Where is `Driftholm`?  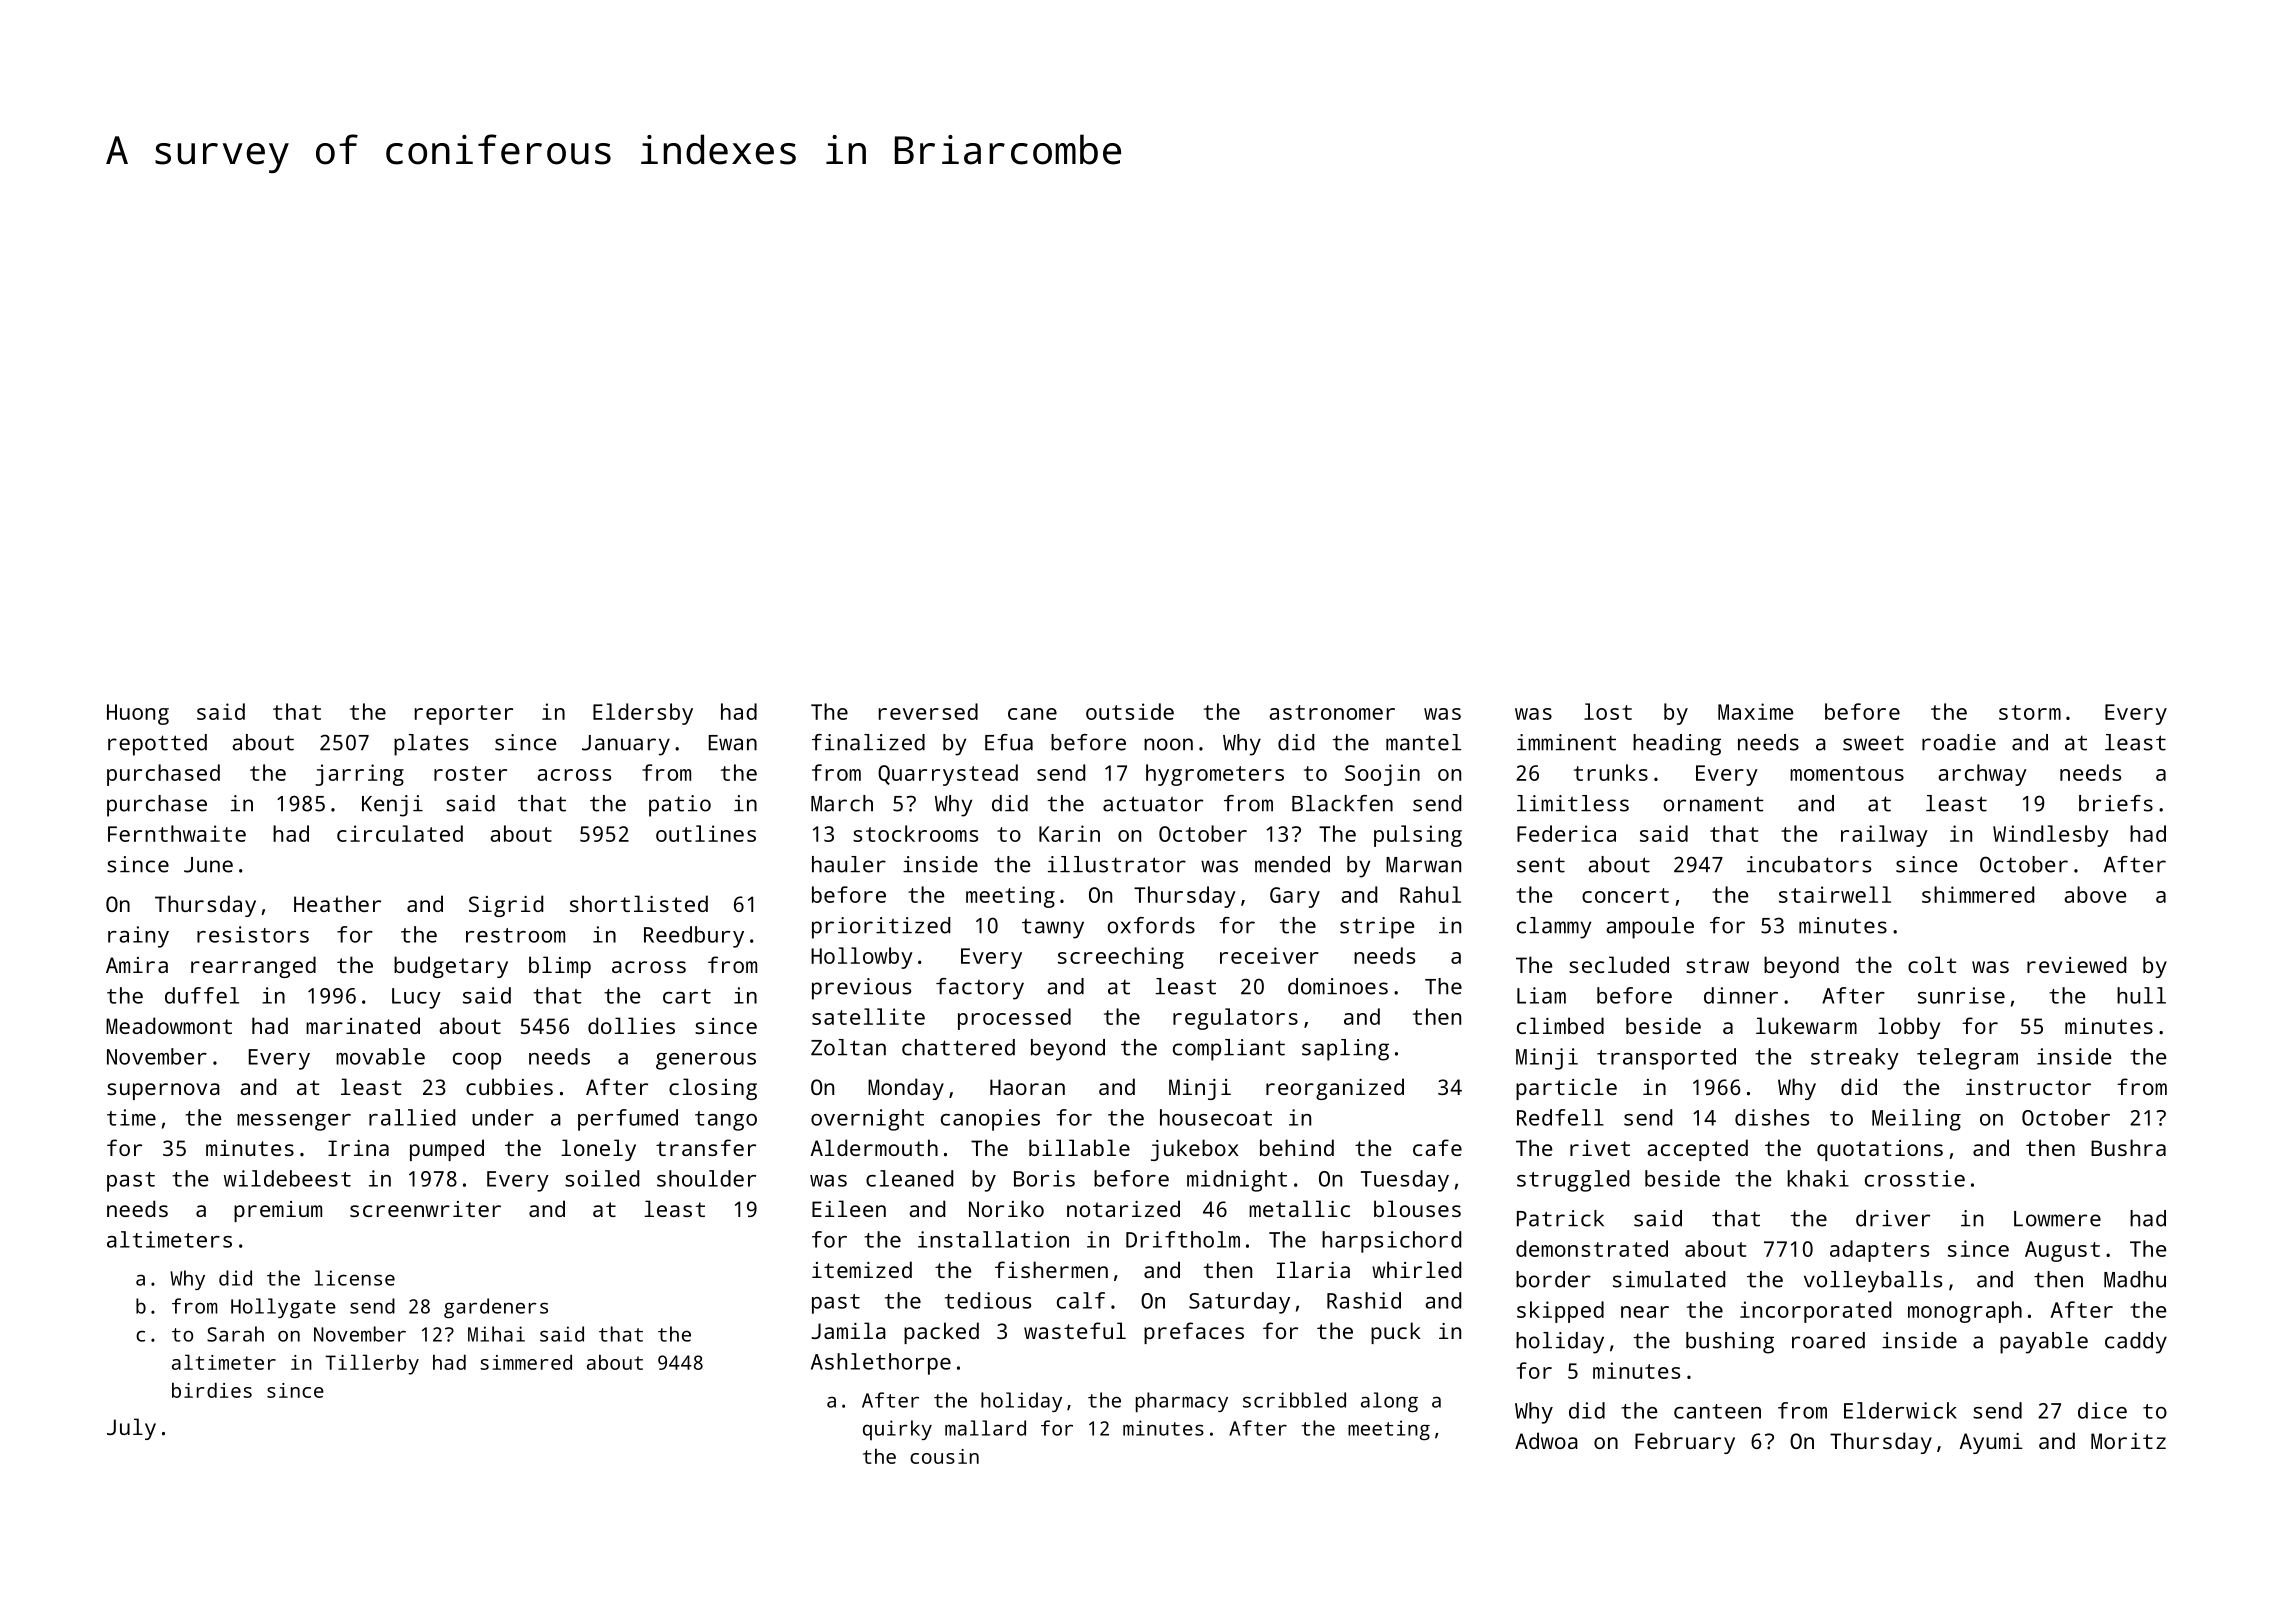 Driftholm is located at coordinates (1183, 1239).
